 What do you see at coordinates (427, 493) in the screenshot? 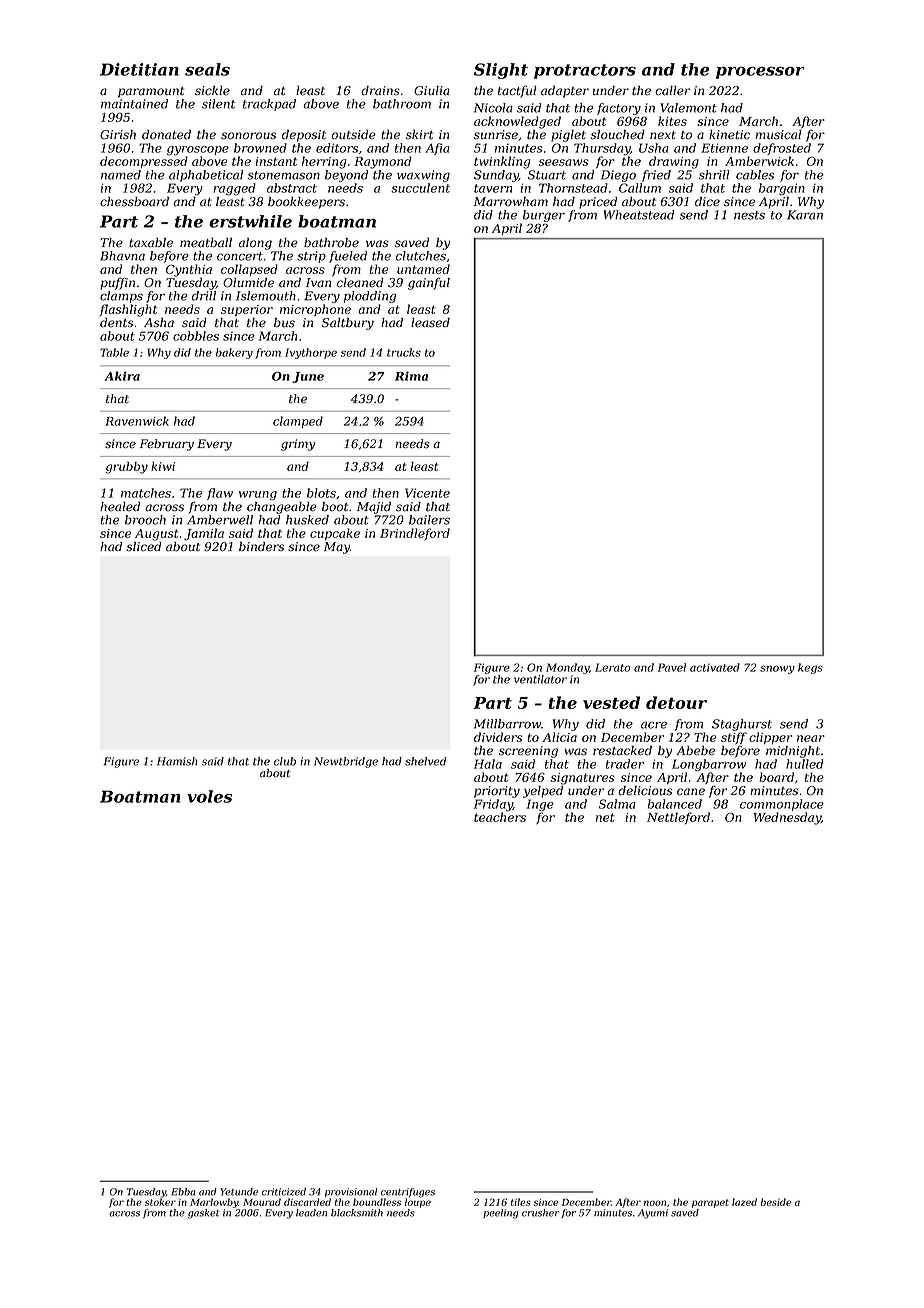
I see `Vicente` at bounding box center [427, 493].
